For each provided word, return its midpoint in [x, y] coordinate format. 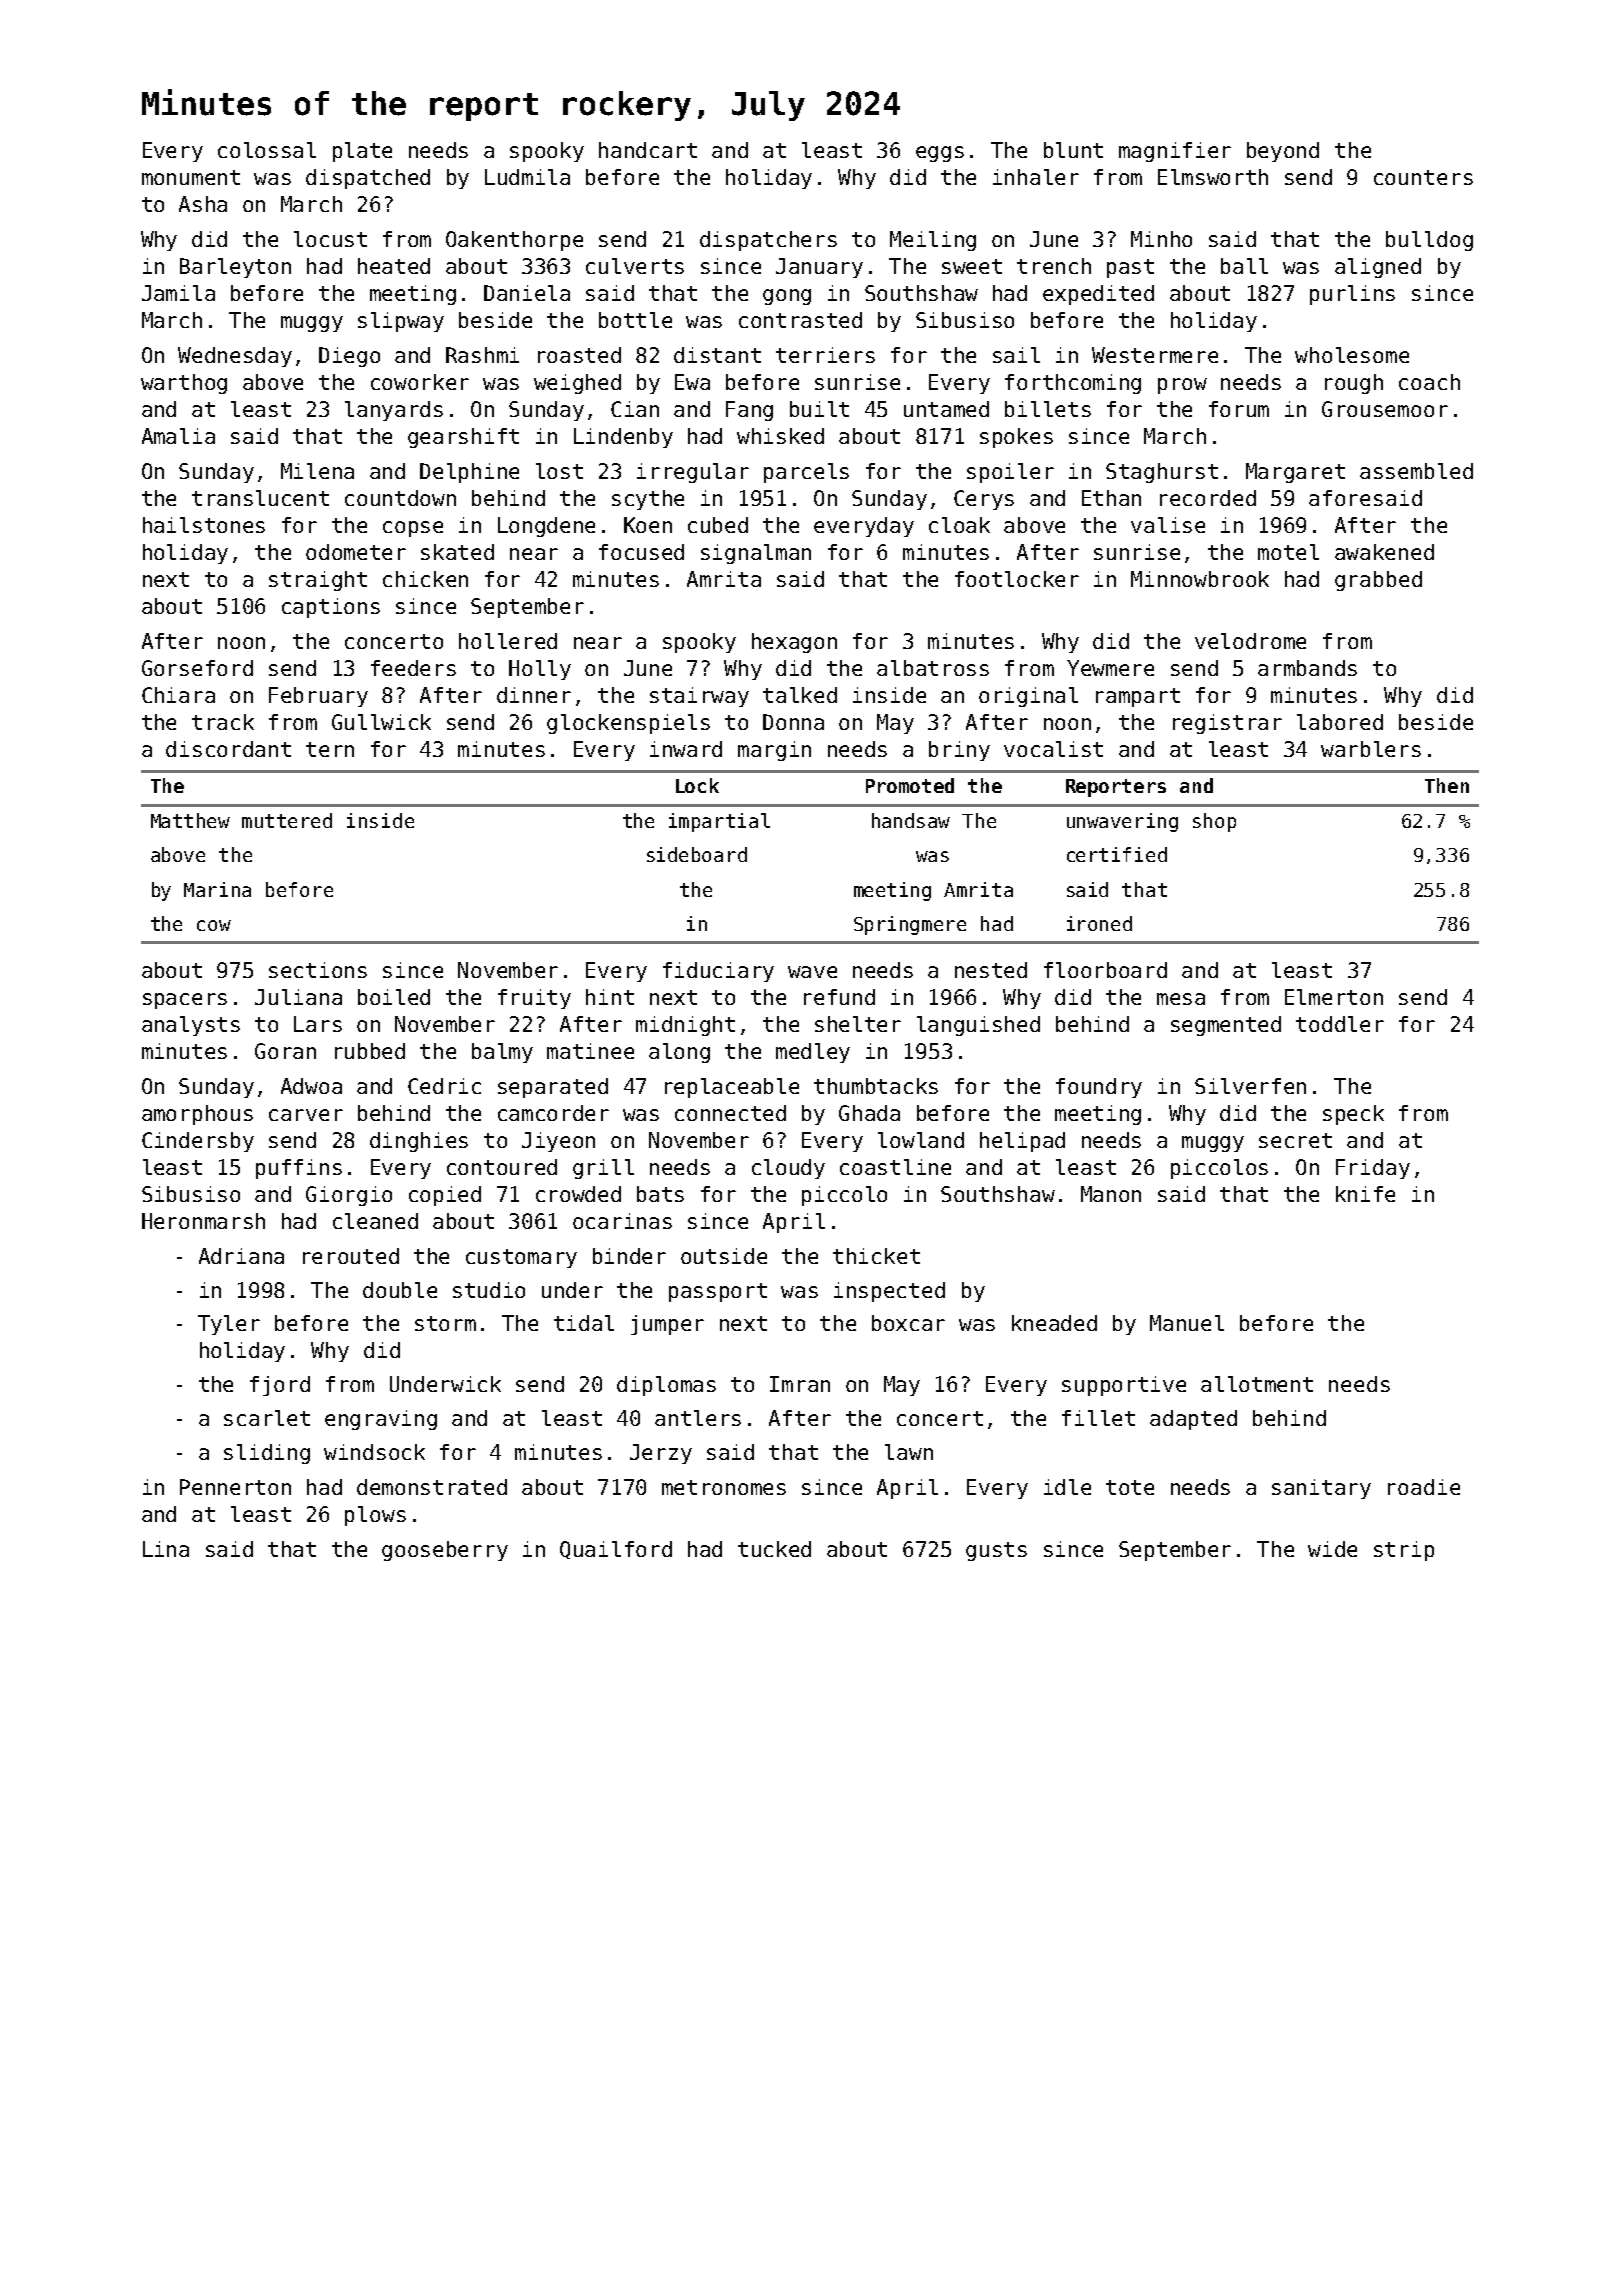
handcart [648, 150]
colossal [267, 150]
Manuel [1187, 1323]
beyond [1283, 152]
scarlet [267, 1418]
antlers [698, 1418]
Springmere [910, 925]
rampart [1138, 697]
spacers [185, 1001]
